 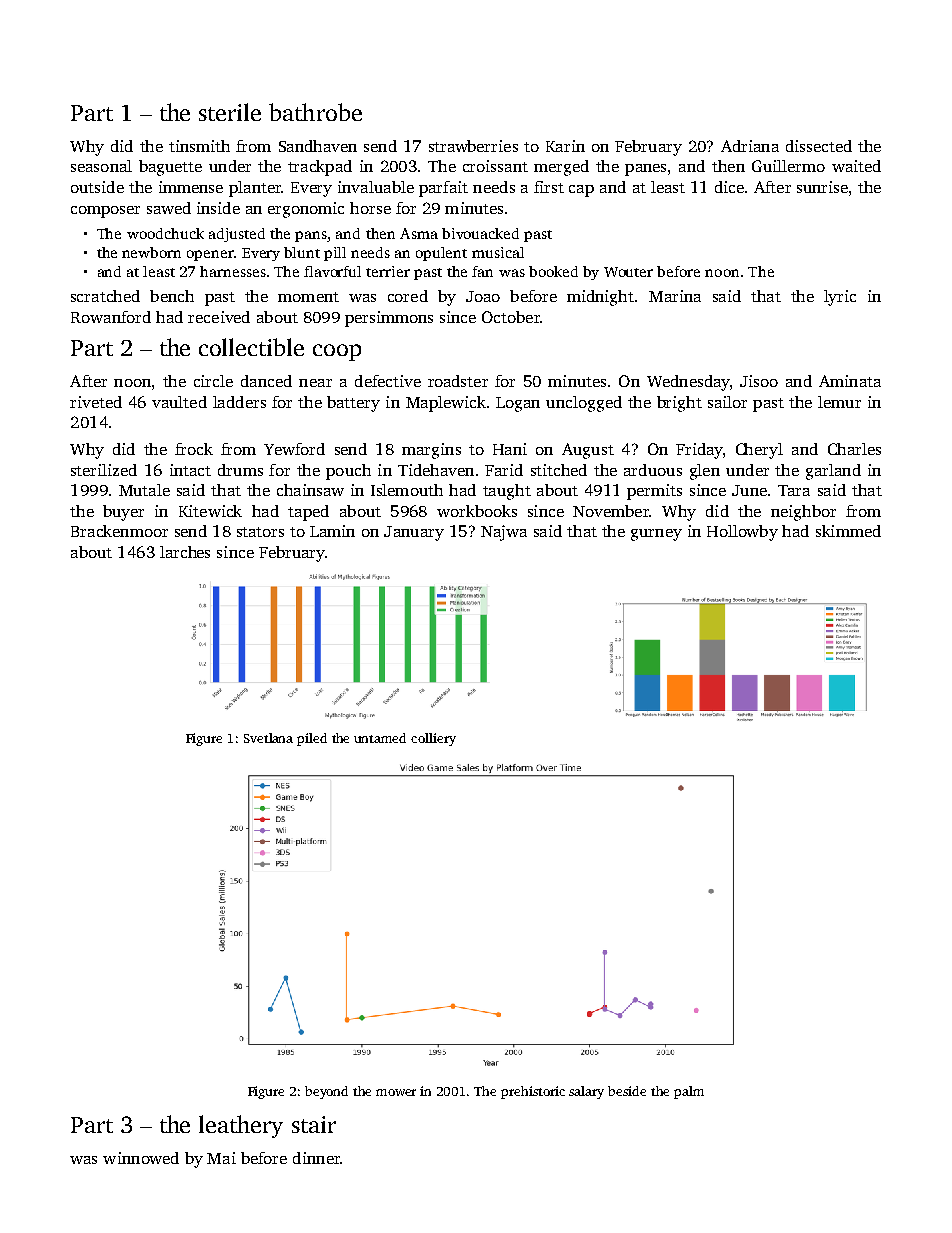 I want to click on collectible, so click(x=251, y=347).
